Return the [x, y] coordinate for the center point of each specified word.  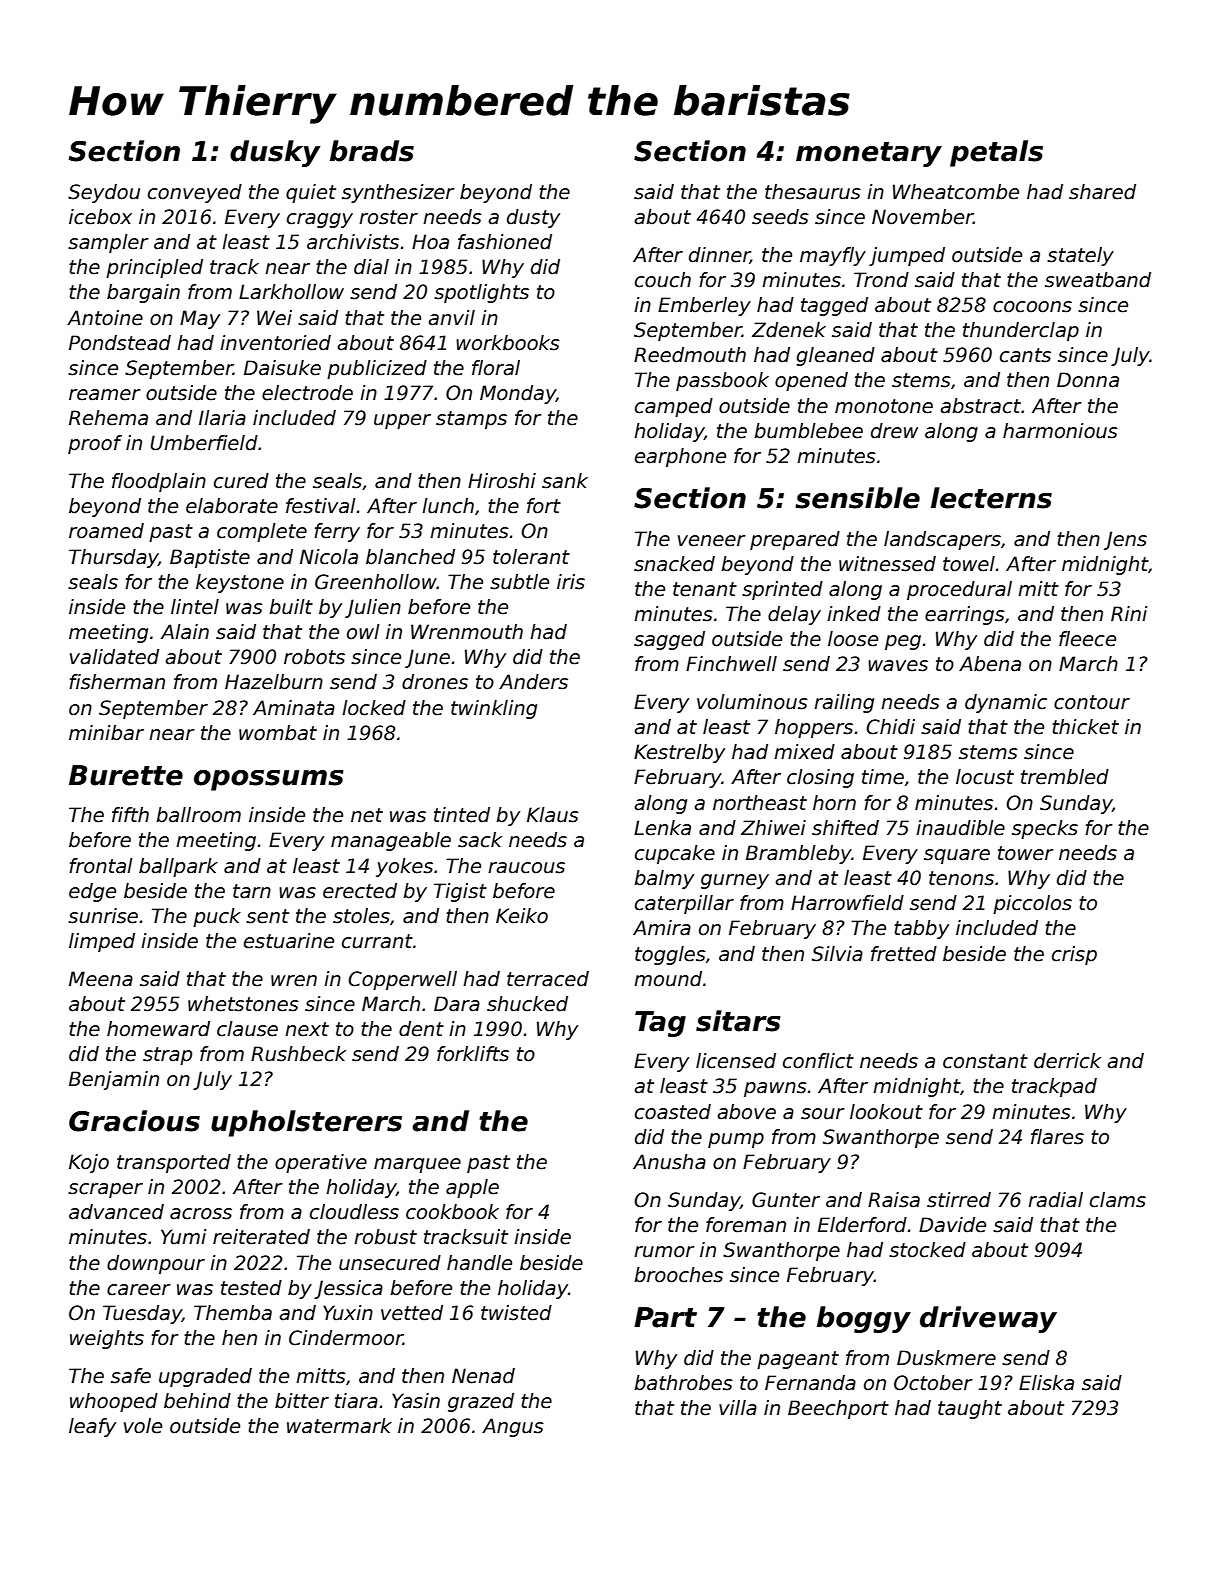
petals [996, 153]
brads [372, 151]
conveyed [195, 193]
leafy [92, 1427]
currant [377, 941]
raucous [526, 868]
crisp [1074, 955]
